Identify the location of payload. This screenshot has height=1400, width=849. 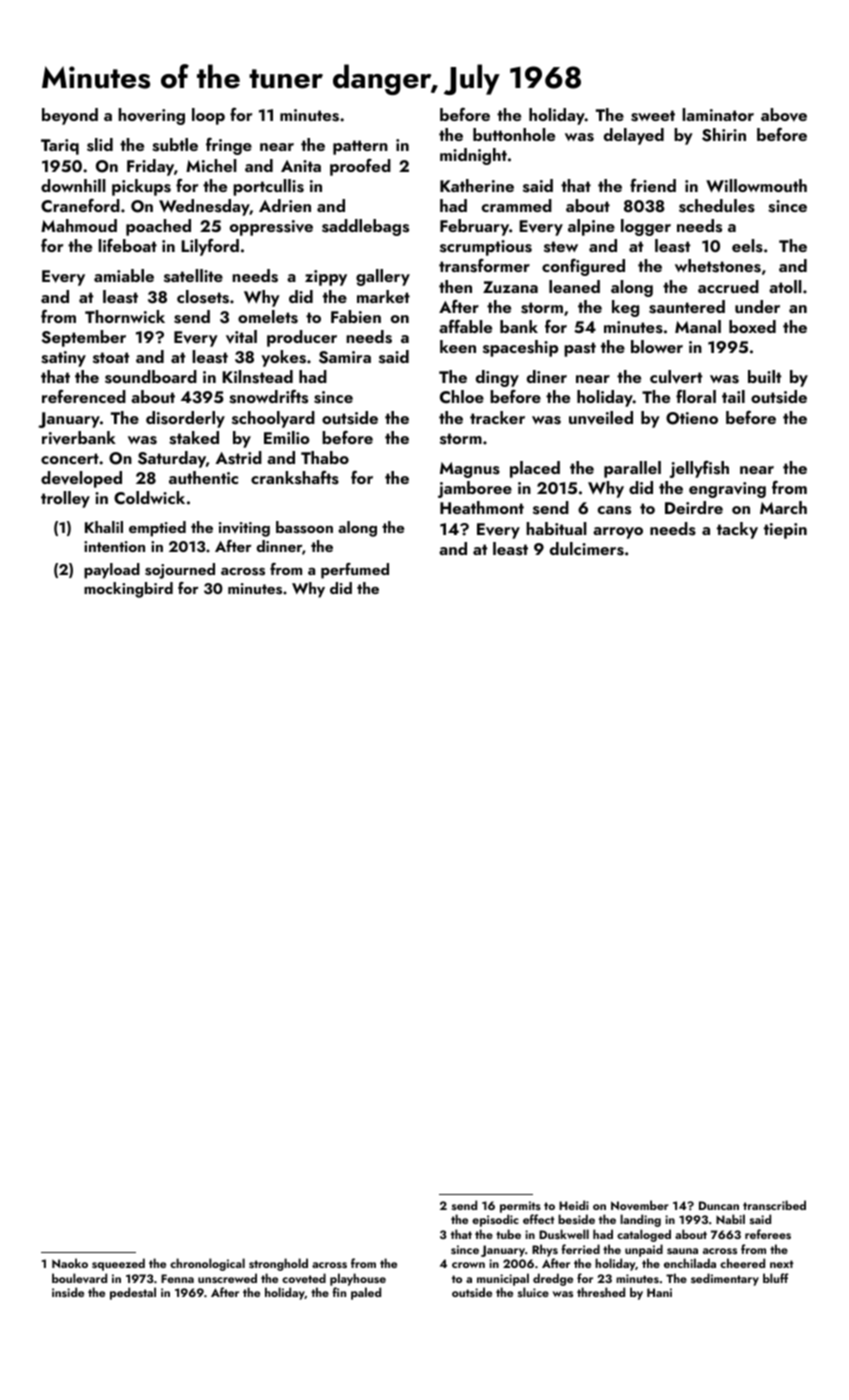
(112, 571).
